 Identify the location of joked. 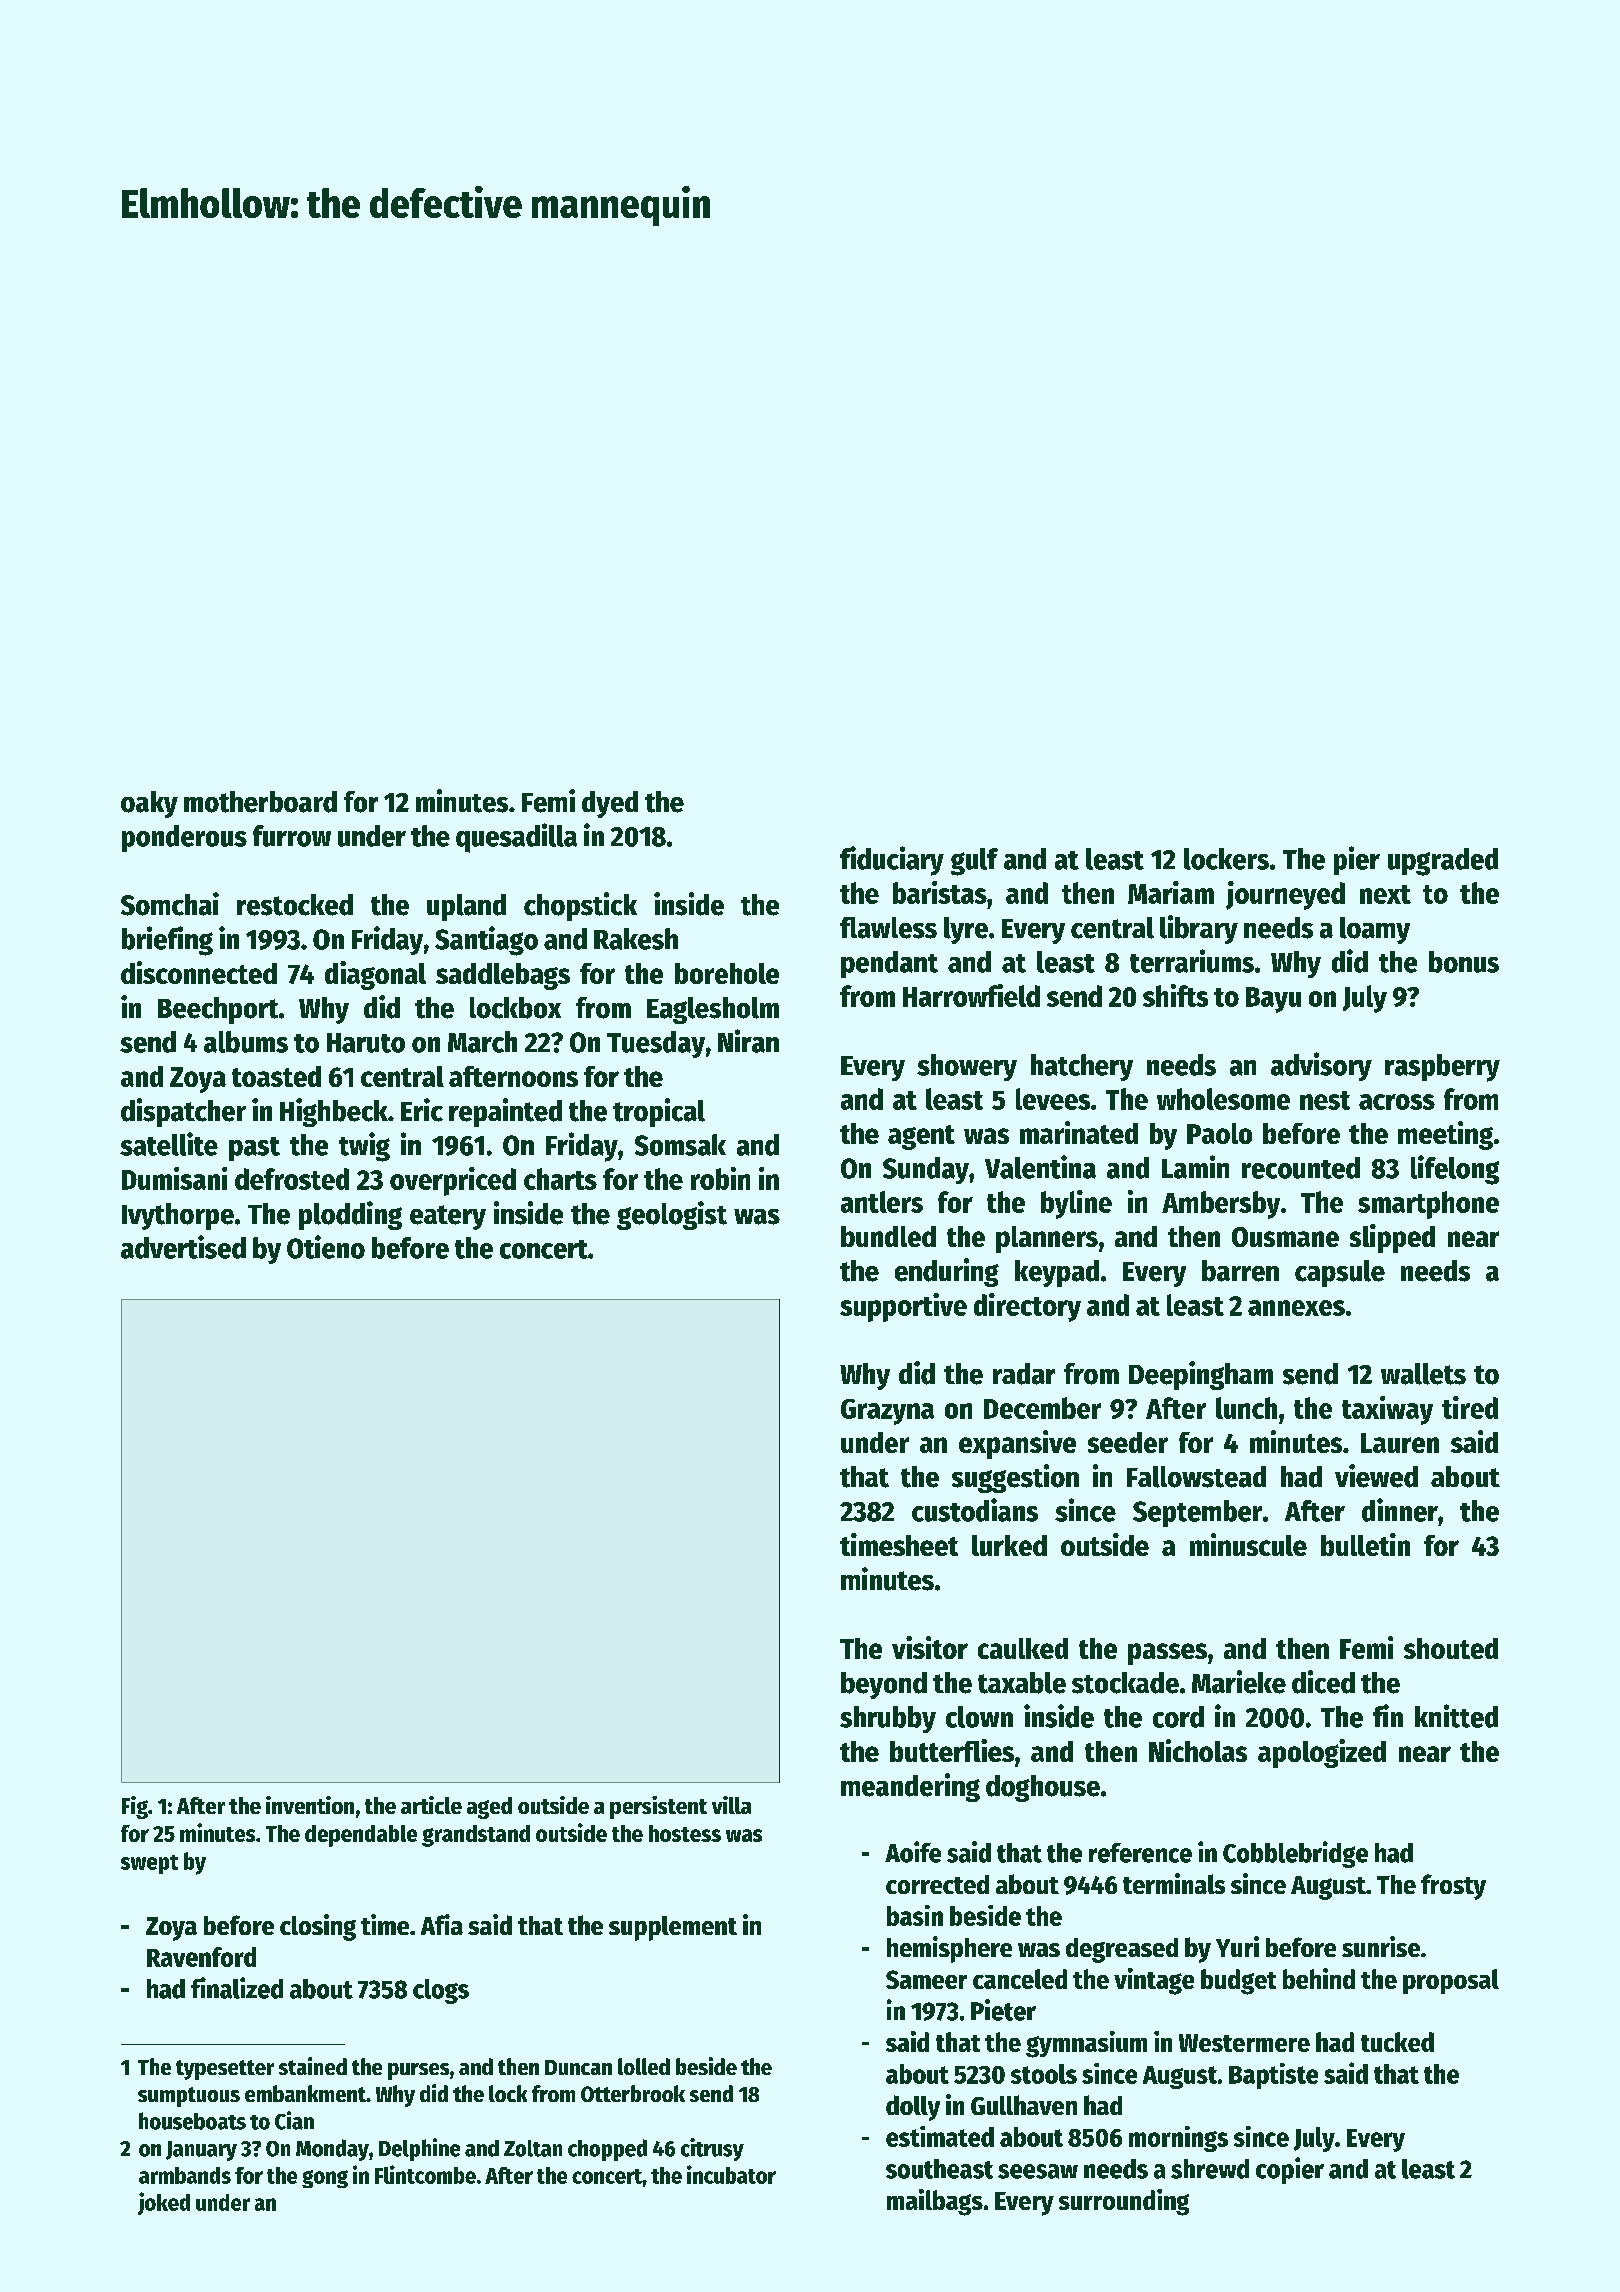
(164, 2203).
